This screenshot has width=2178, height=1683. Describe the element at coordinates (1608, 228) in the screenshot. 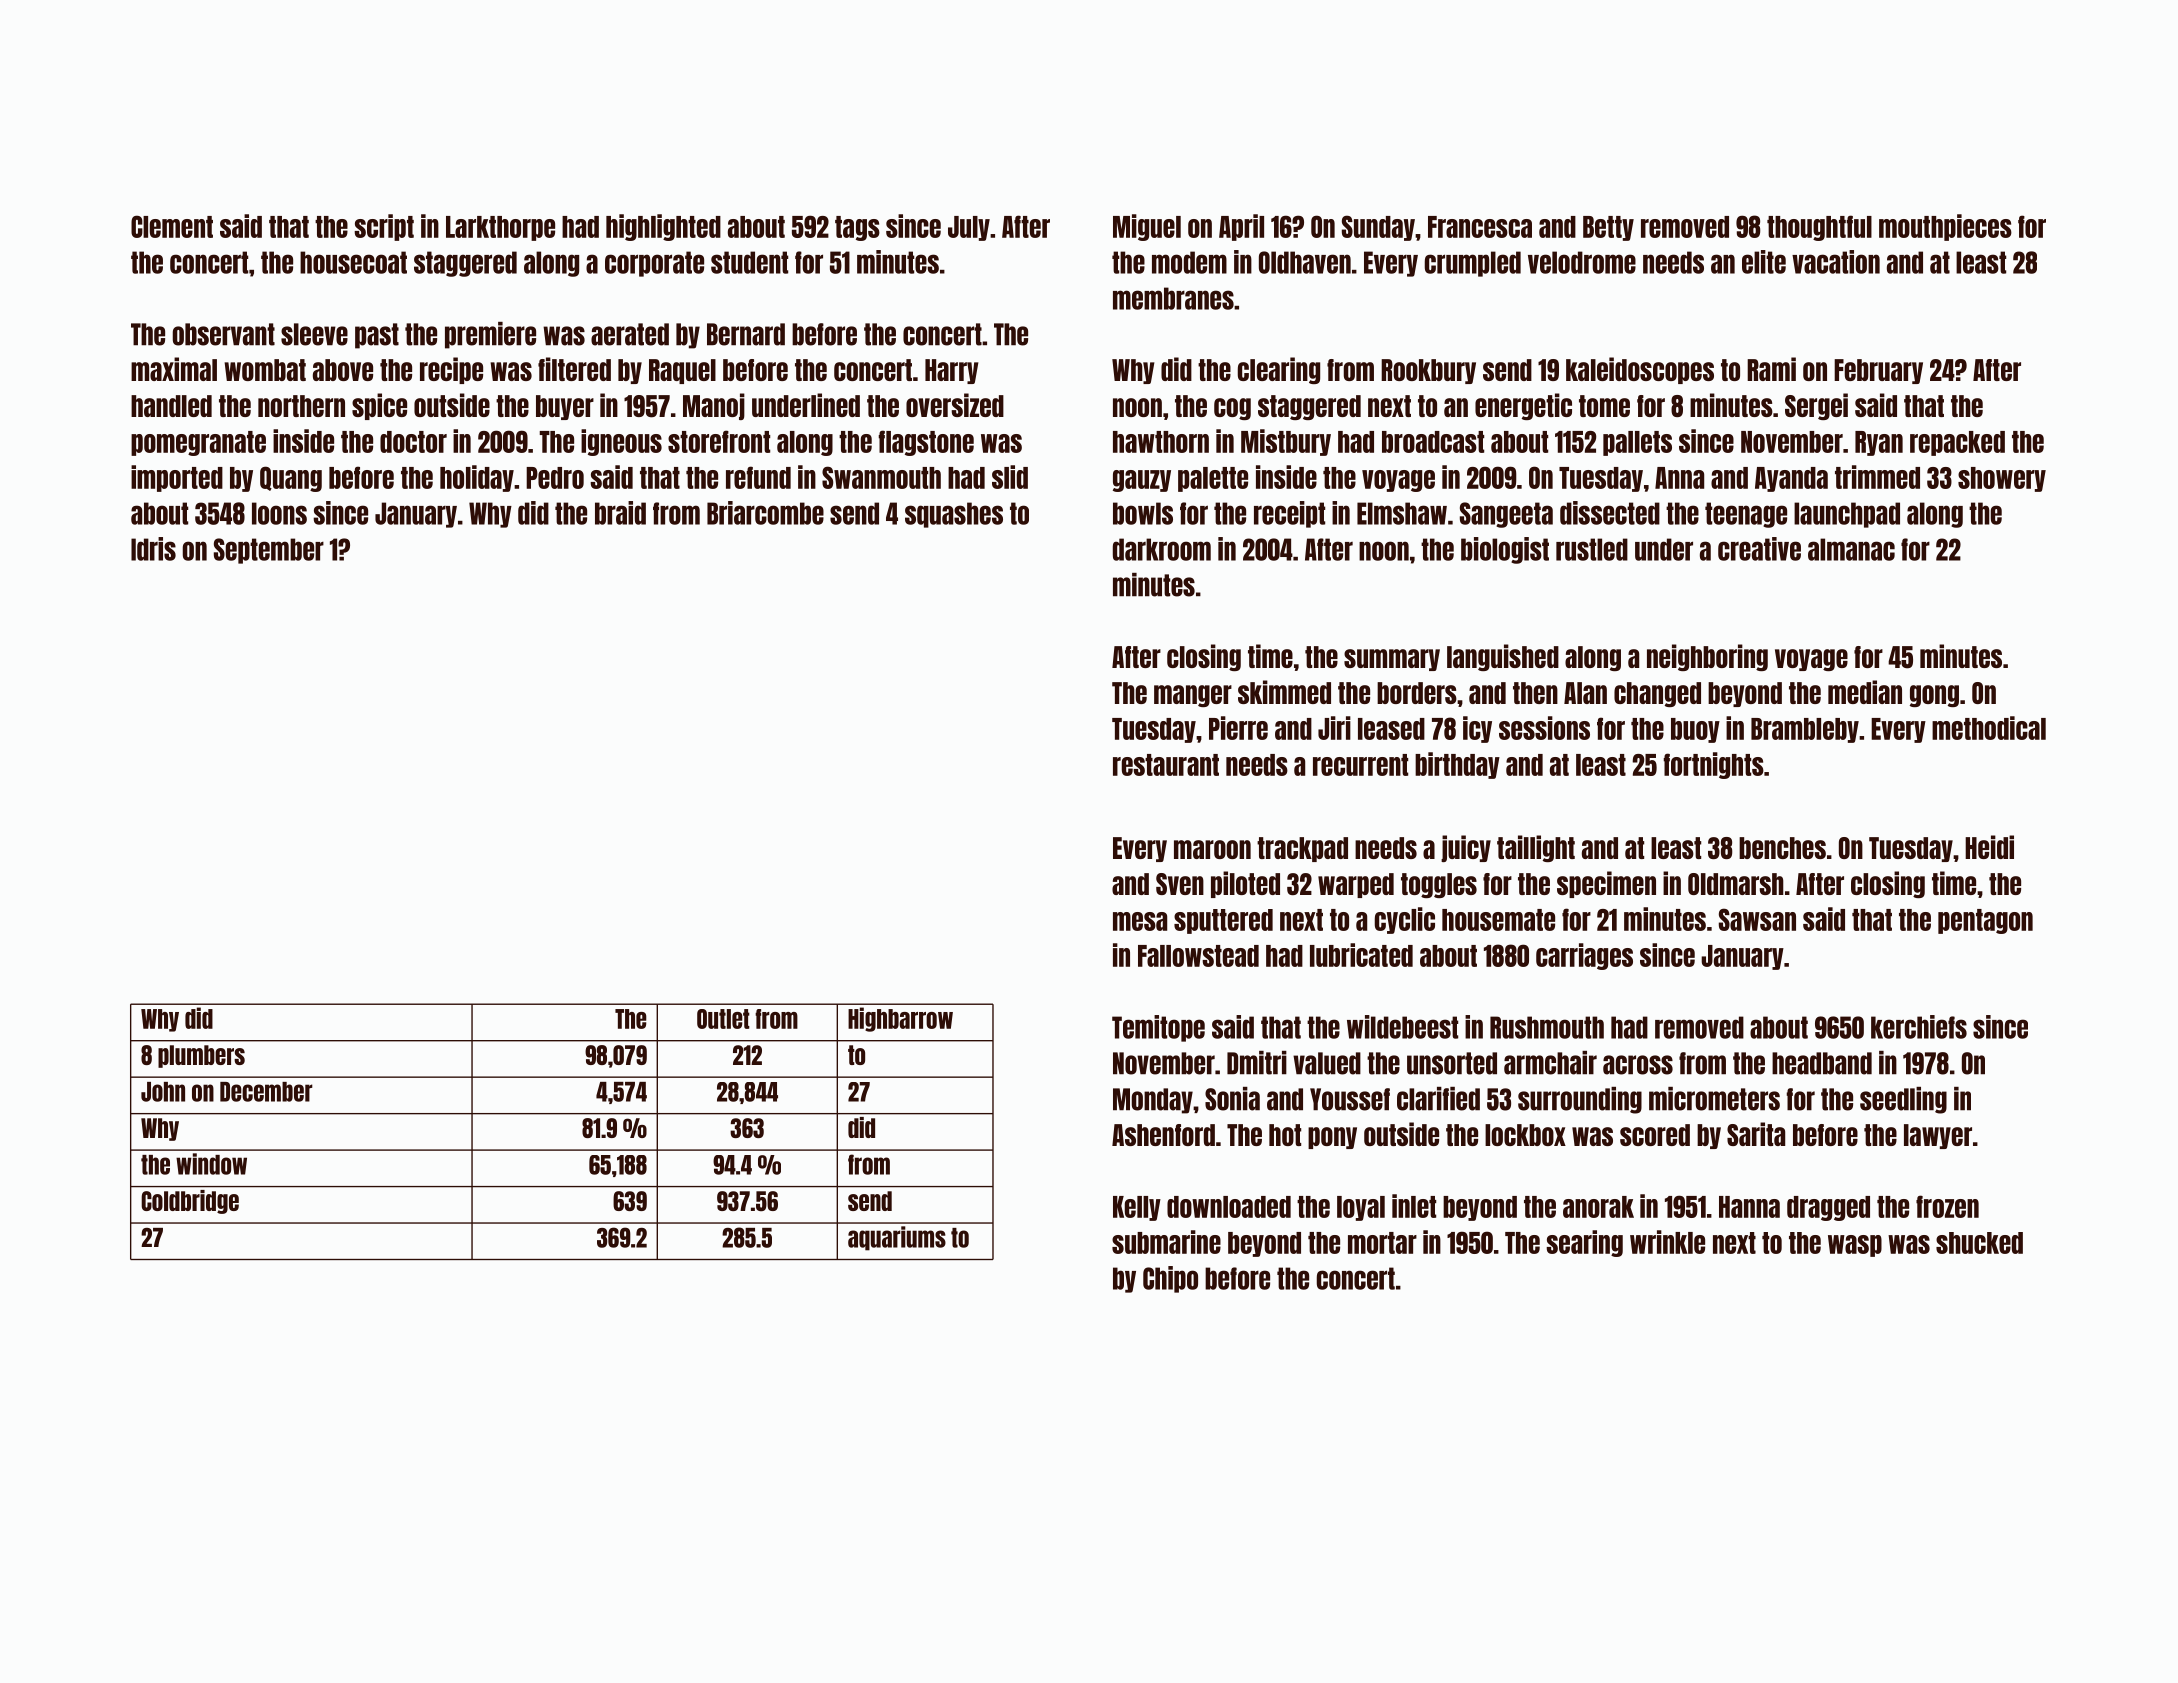

I see `Betty` at that location.
